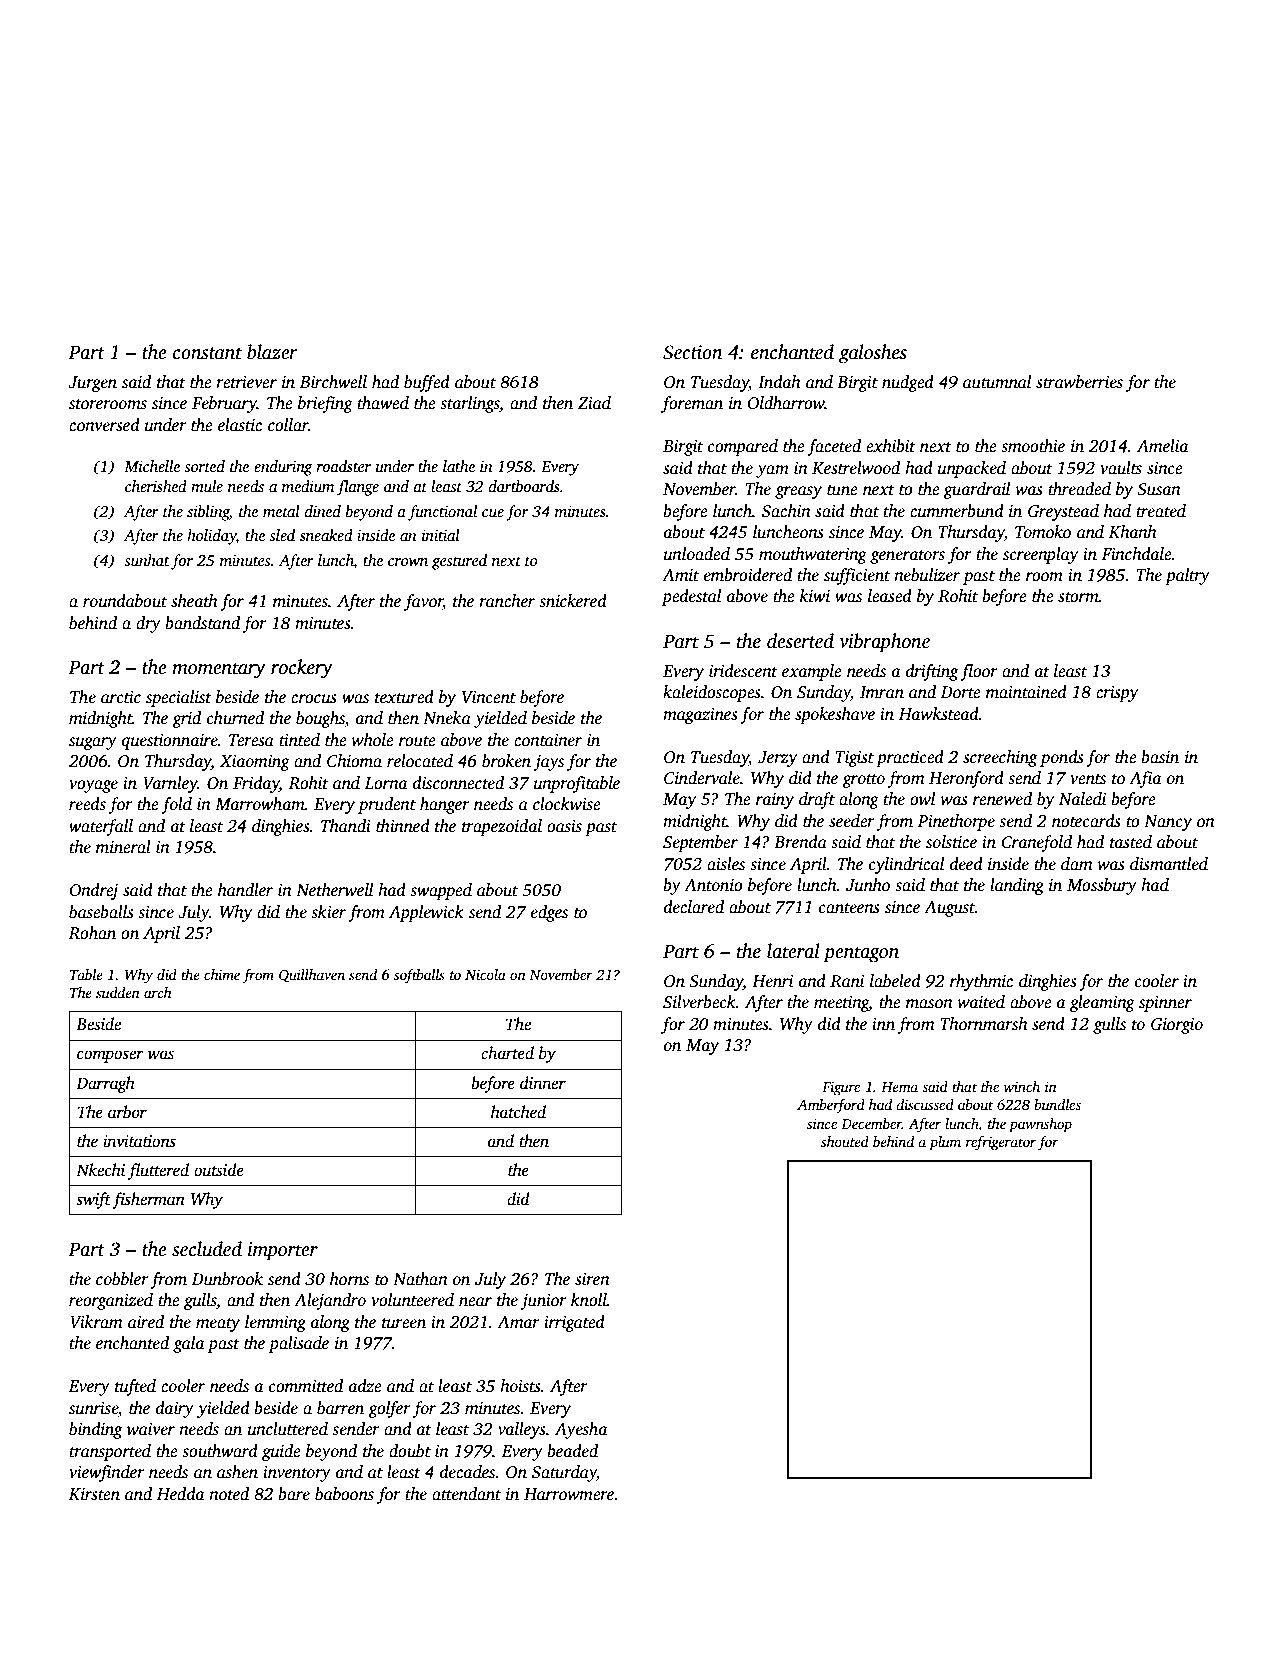  What do you see at coordinates (574, 1323) in the screenshot?
I see `irrigated` at bounding box center [574, 1323].
